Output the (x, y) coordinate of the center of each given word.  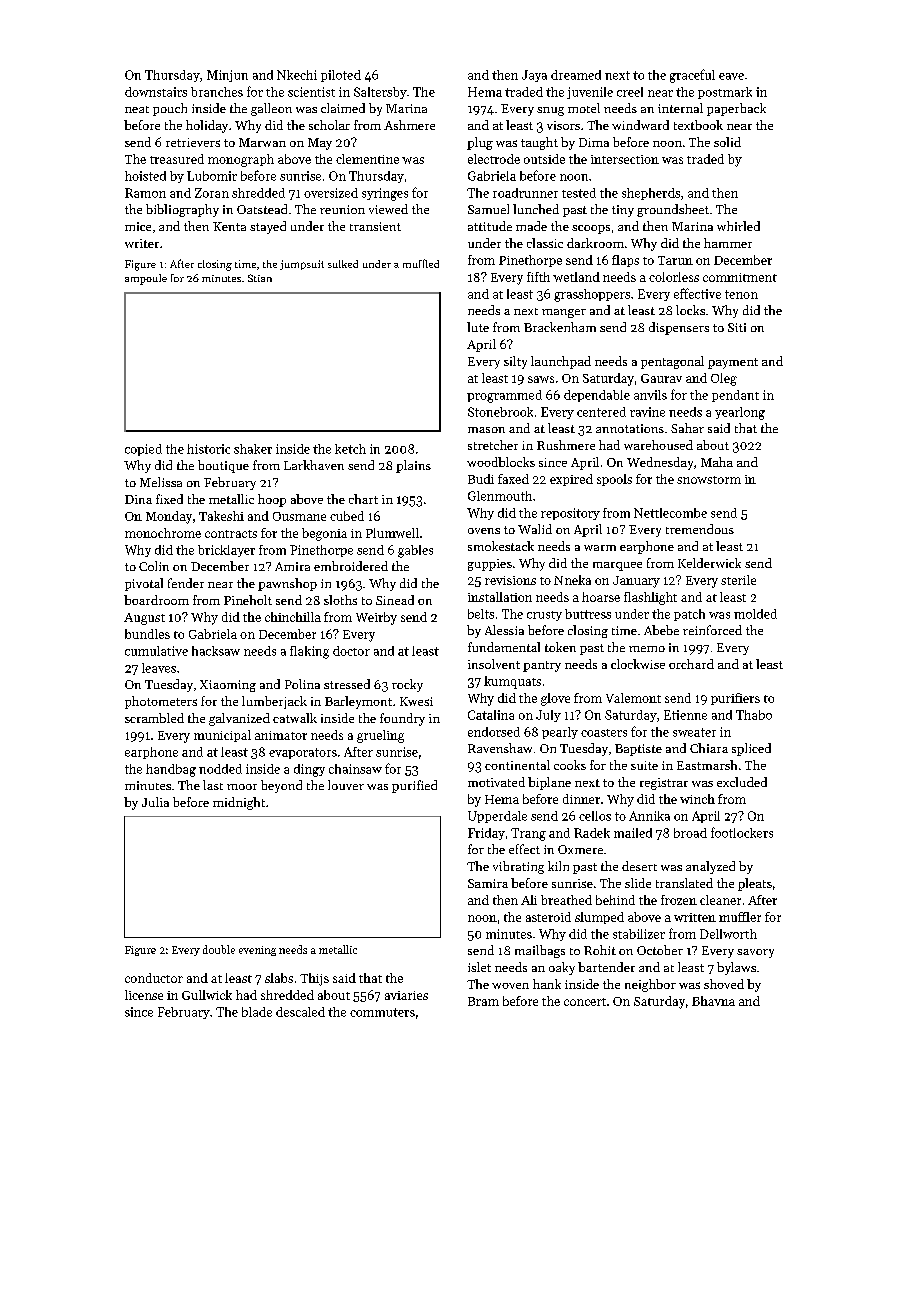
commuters (382, 1012)
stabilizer (639, 934)
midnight (239, 803)
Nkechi (297, 75)
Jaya (534, 76)
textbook (698, 125)
